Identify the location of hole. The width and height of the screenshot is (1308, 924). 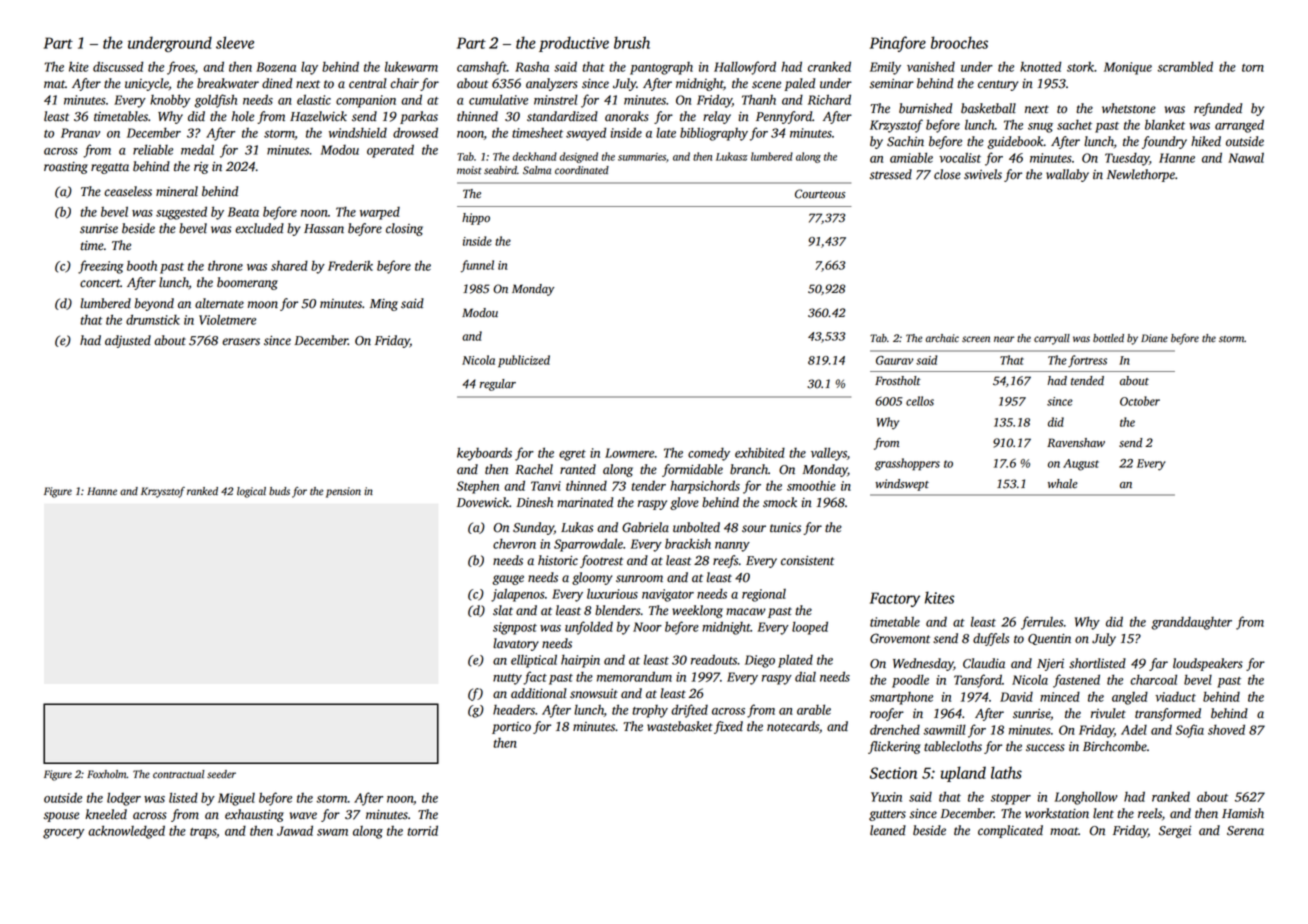
(243, 116).
